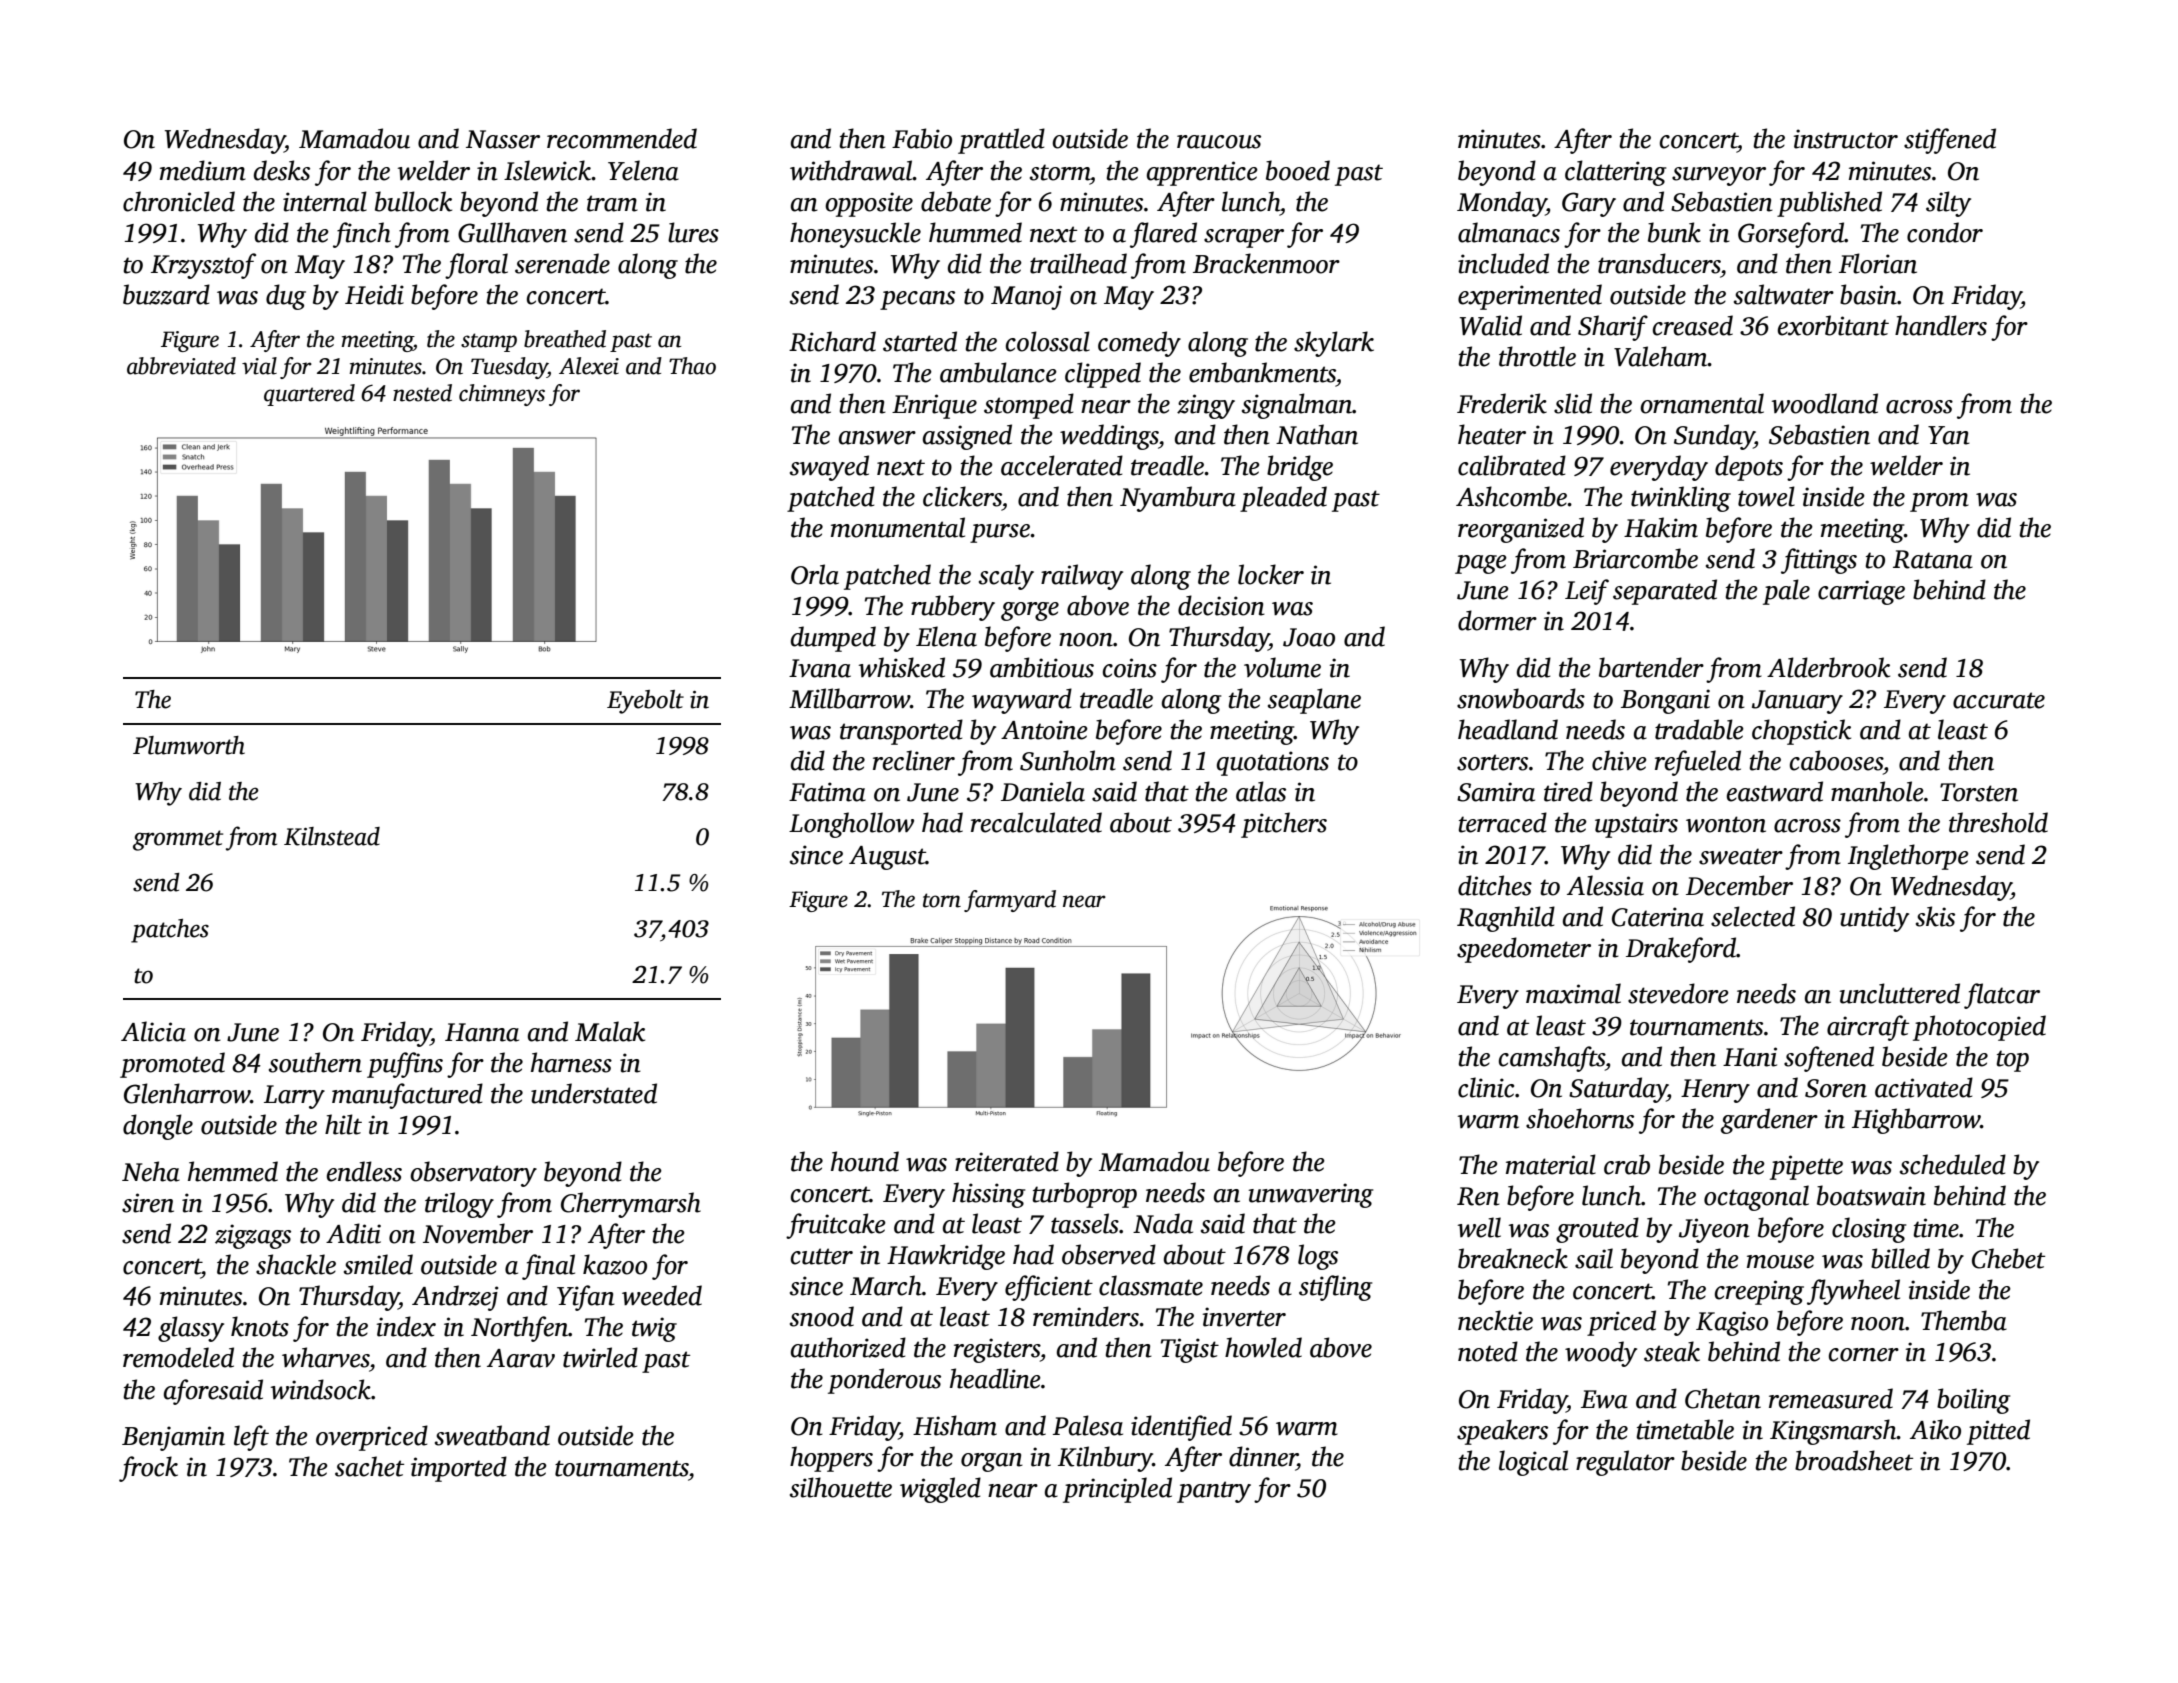  Describe the element at coordinates (309, 395) in the screenshot. I see `quartered` at that location.
